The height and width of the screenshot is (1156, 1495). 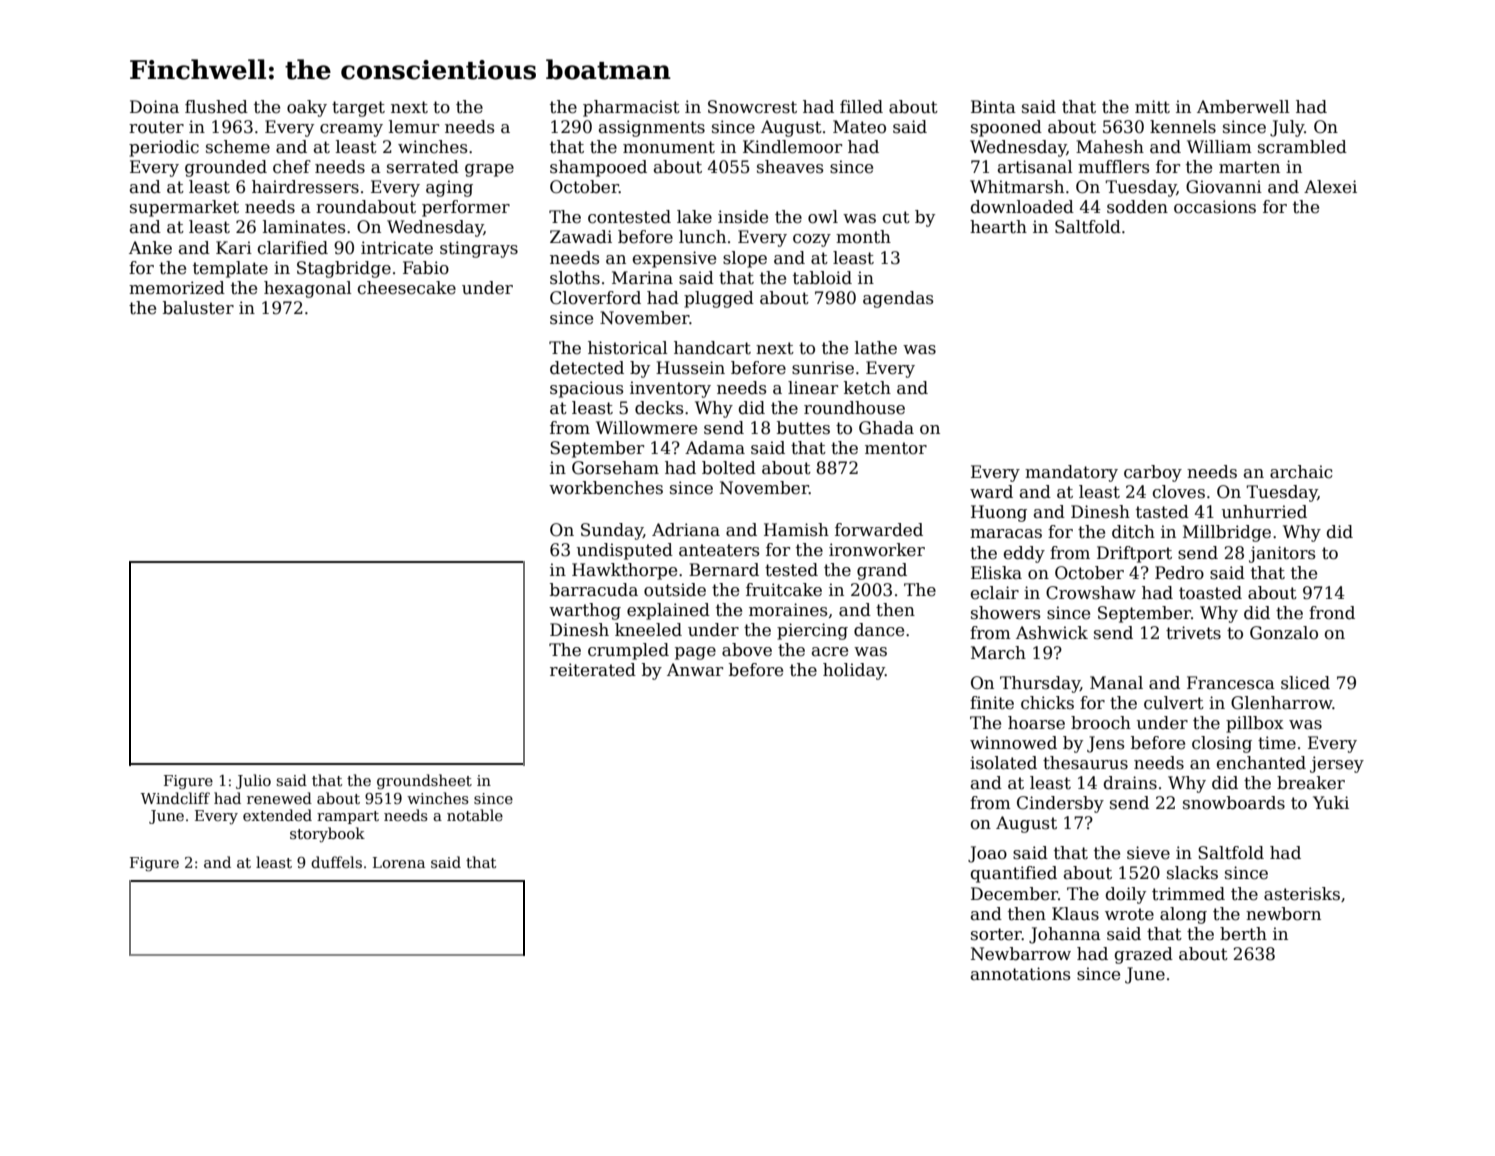 I want to click on sorter, so click(x=996, y=934).
